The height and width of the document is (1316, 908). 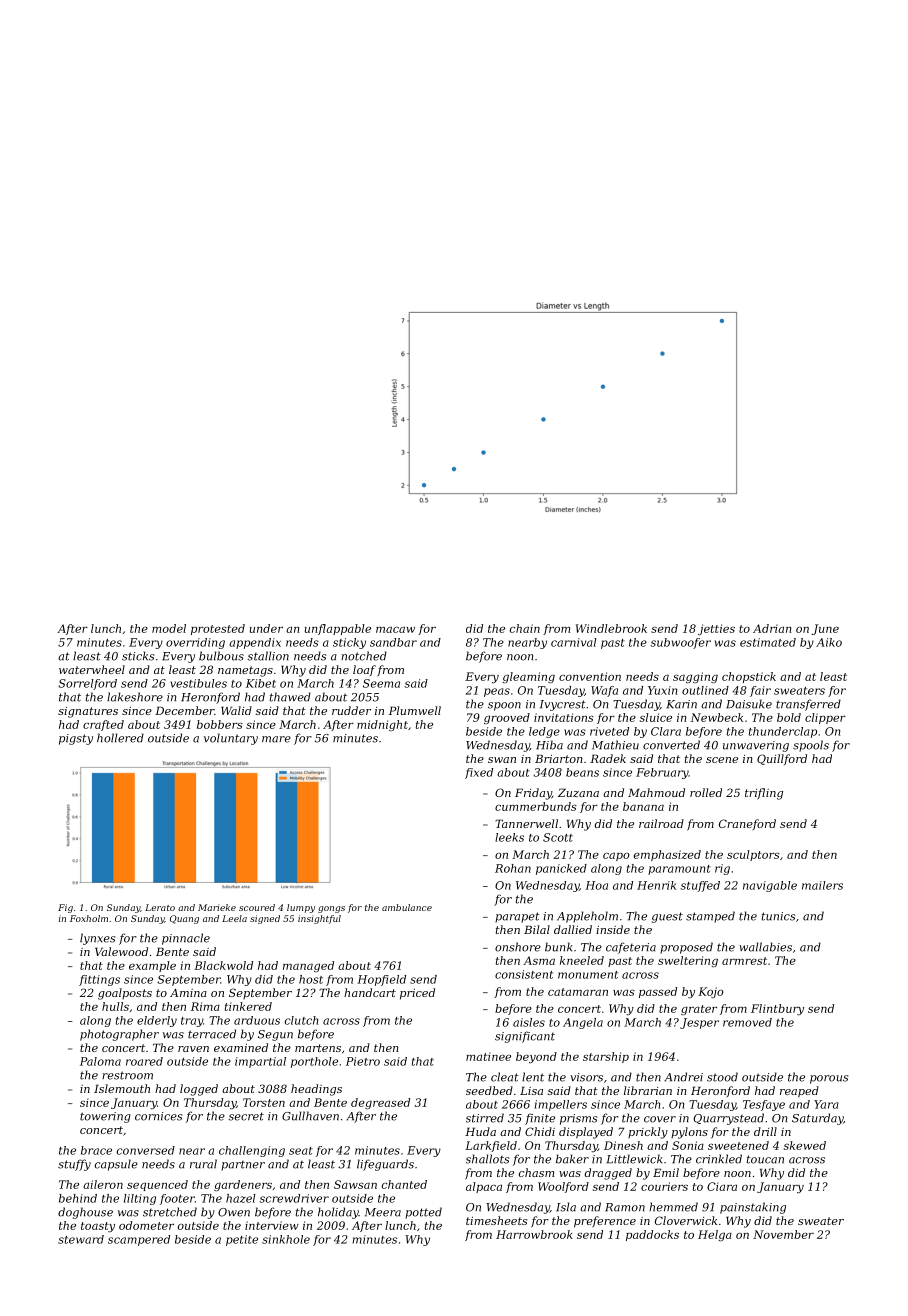 I want to click on crinkled, so click(x=719, y=1159).
